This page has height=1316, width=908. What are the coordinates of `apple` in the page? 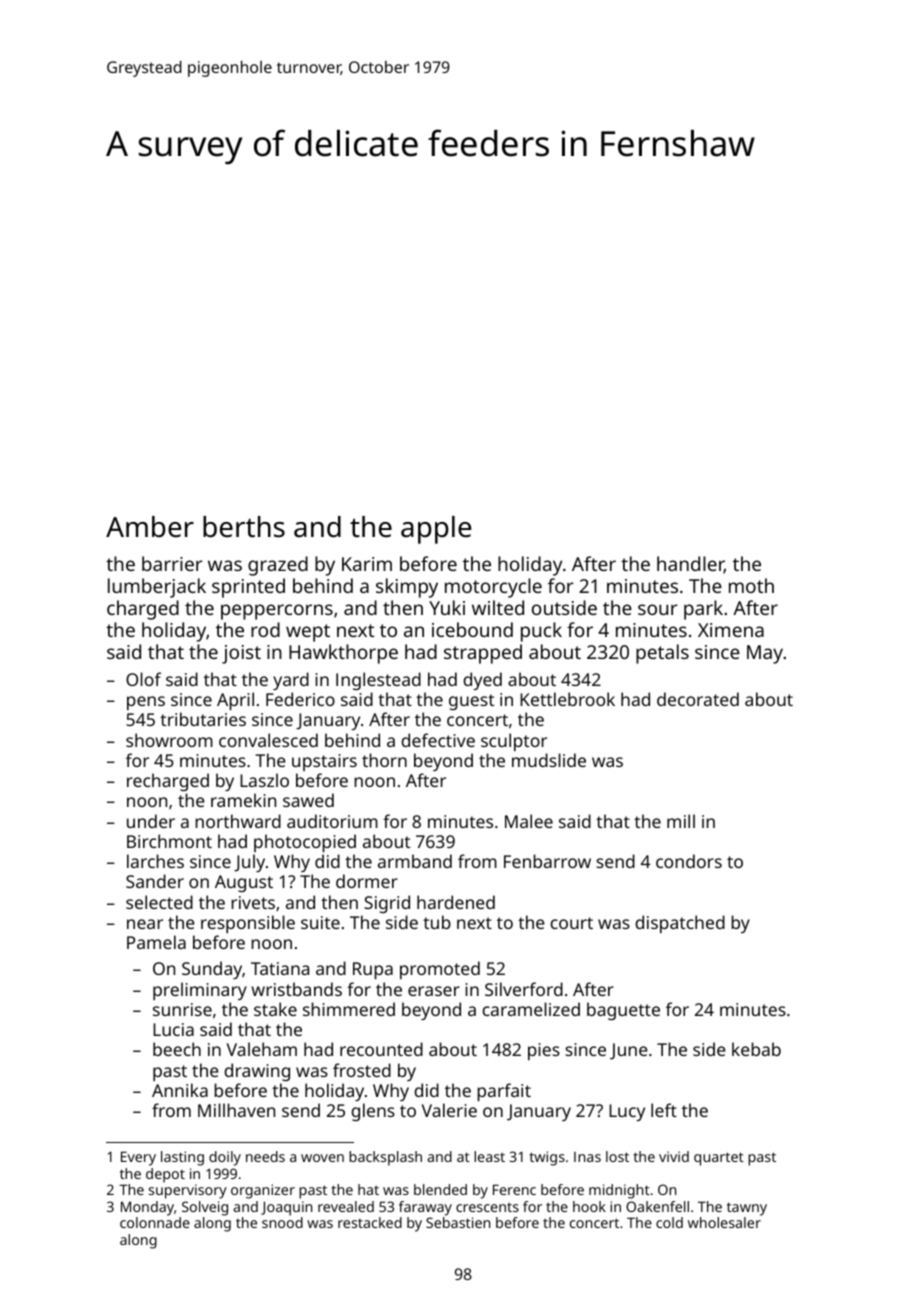 It's located at (436, 530).
